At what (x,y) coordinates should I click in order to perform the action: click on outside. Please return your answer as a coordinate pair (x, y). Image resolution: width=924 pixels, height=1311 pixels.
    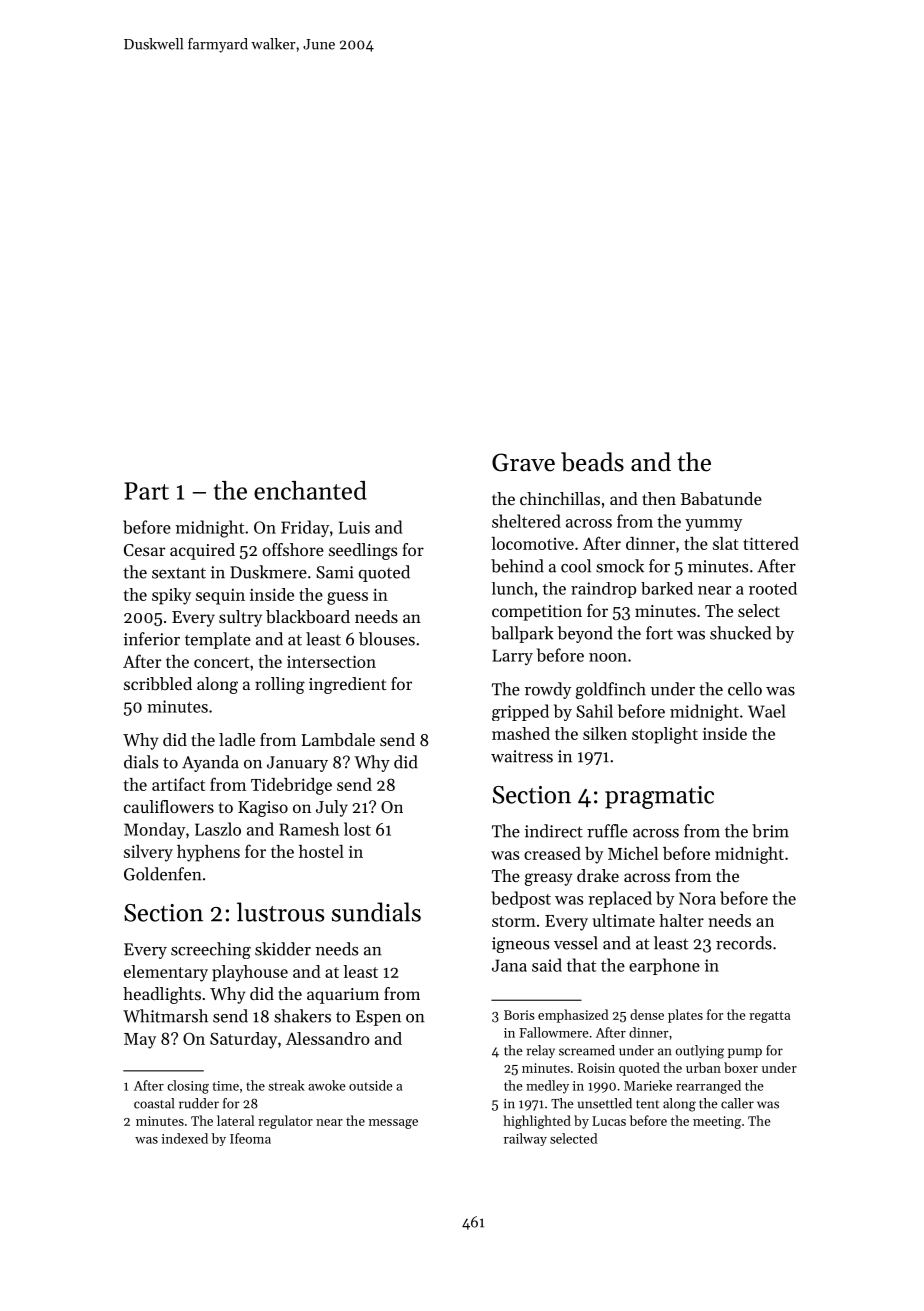
    Looking at the image, I should click on (371, 1085).
